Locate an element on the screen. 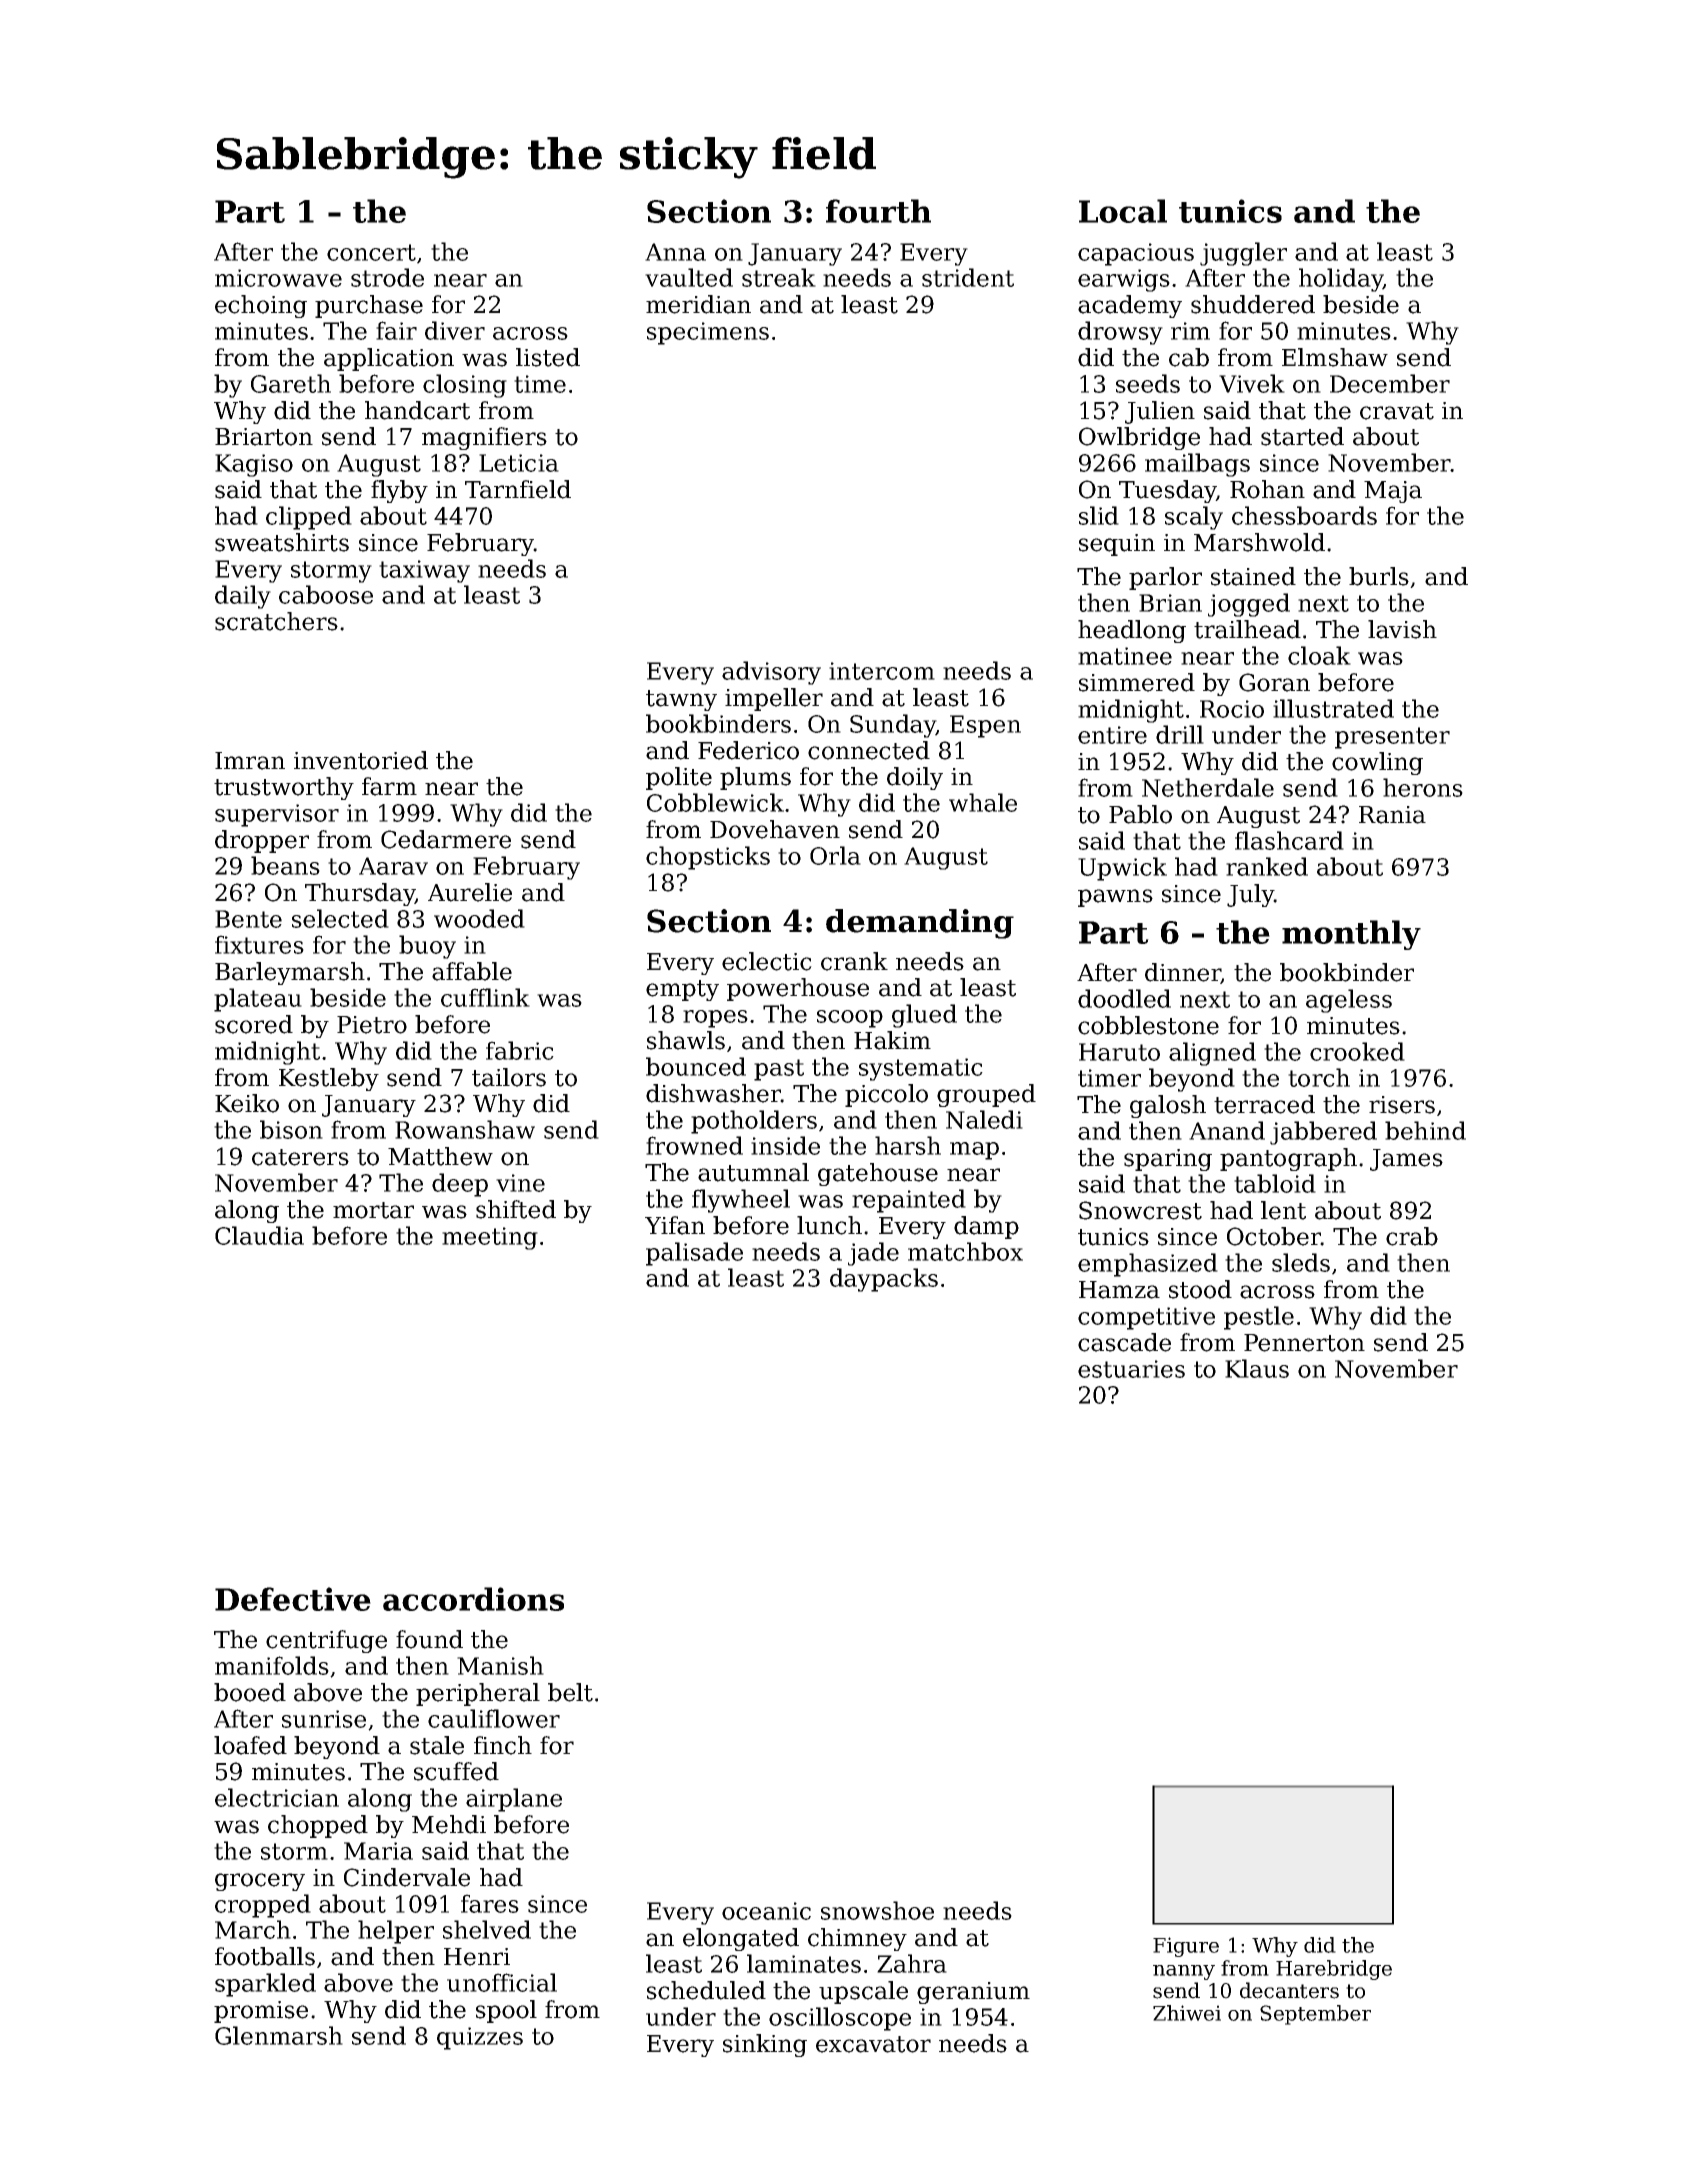 Image resolution: width=1683 pixels, height=2178 pixels. belt is located at coordinates (570, 1692).
